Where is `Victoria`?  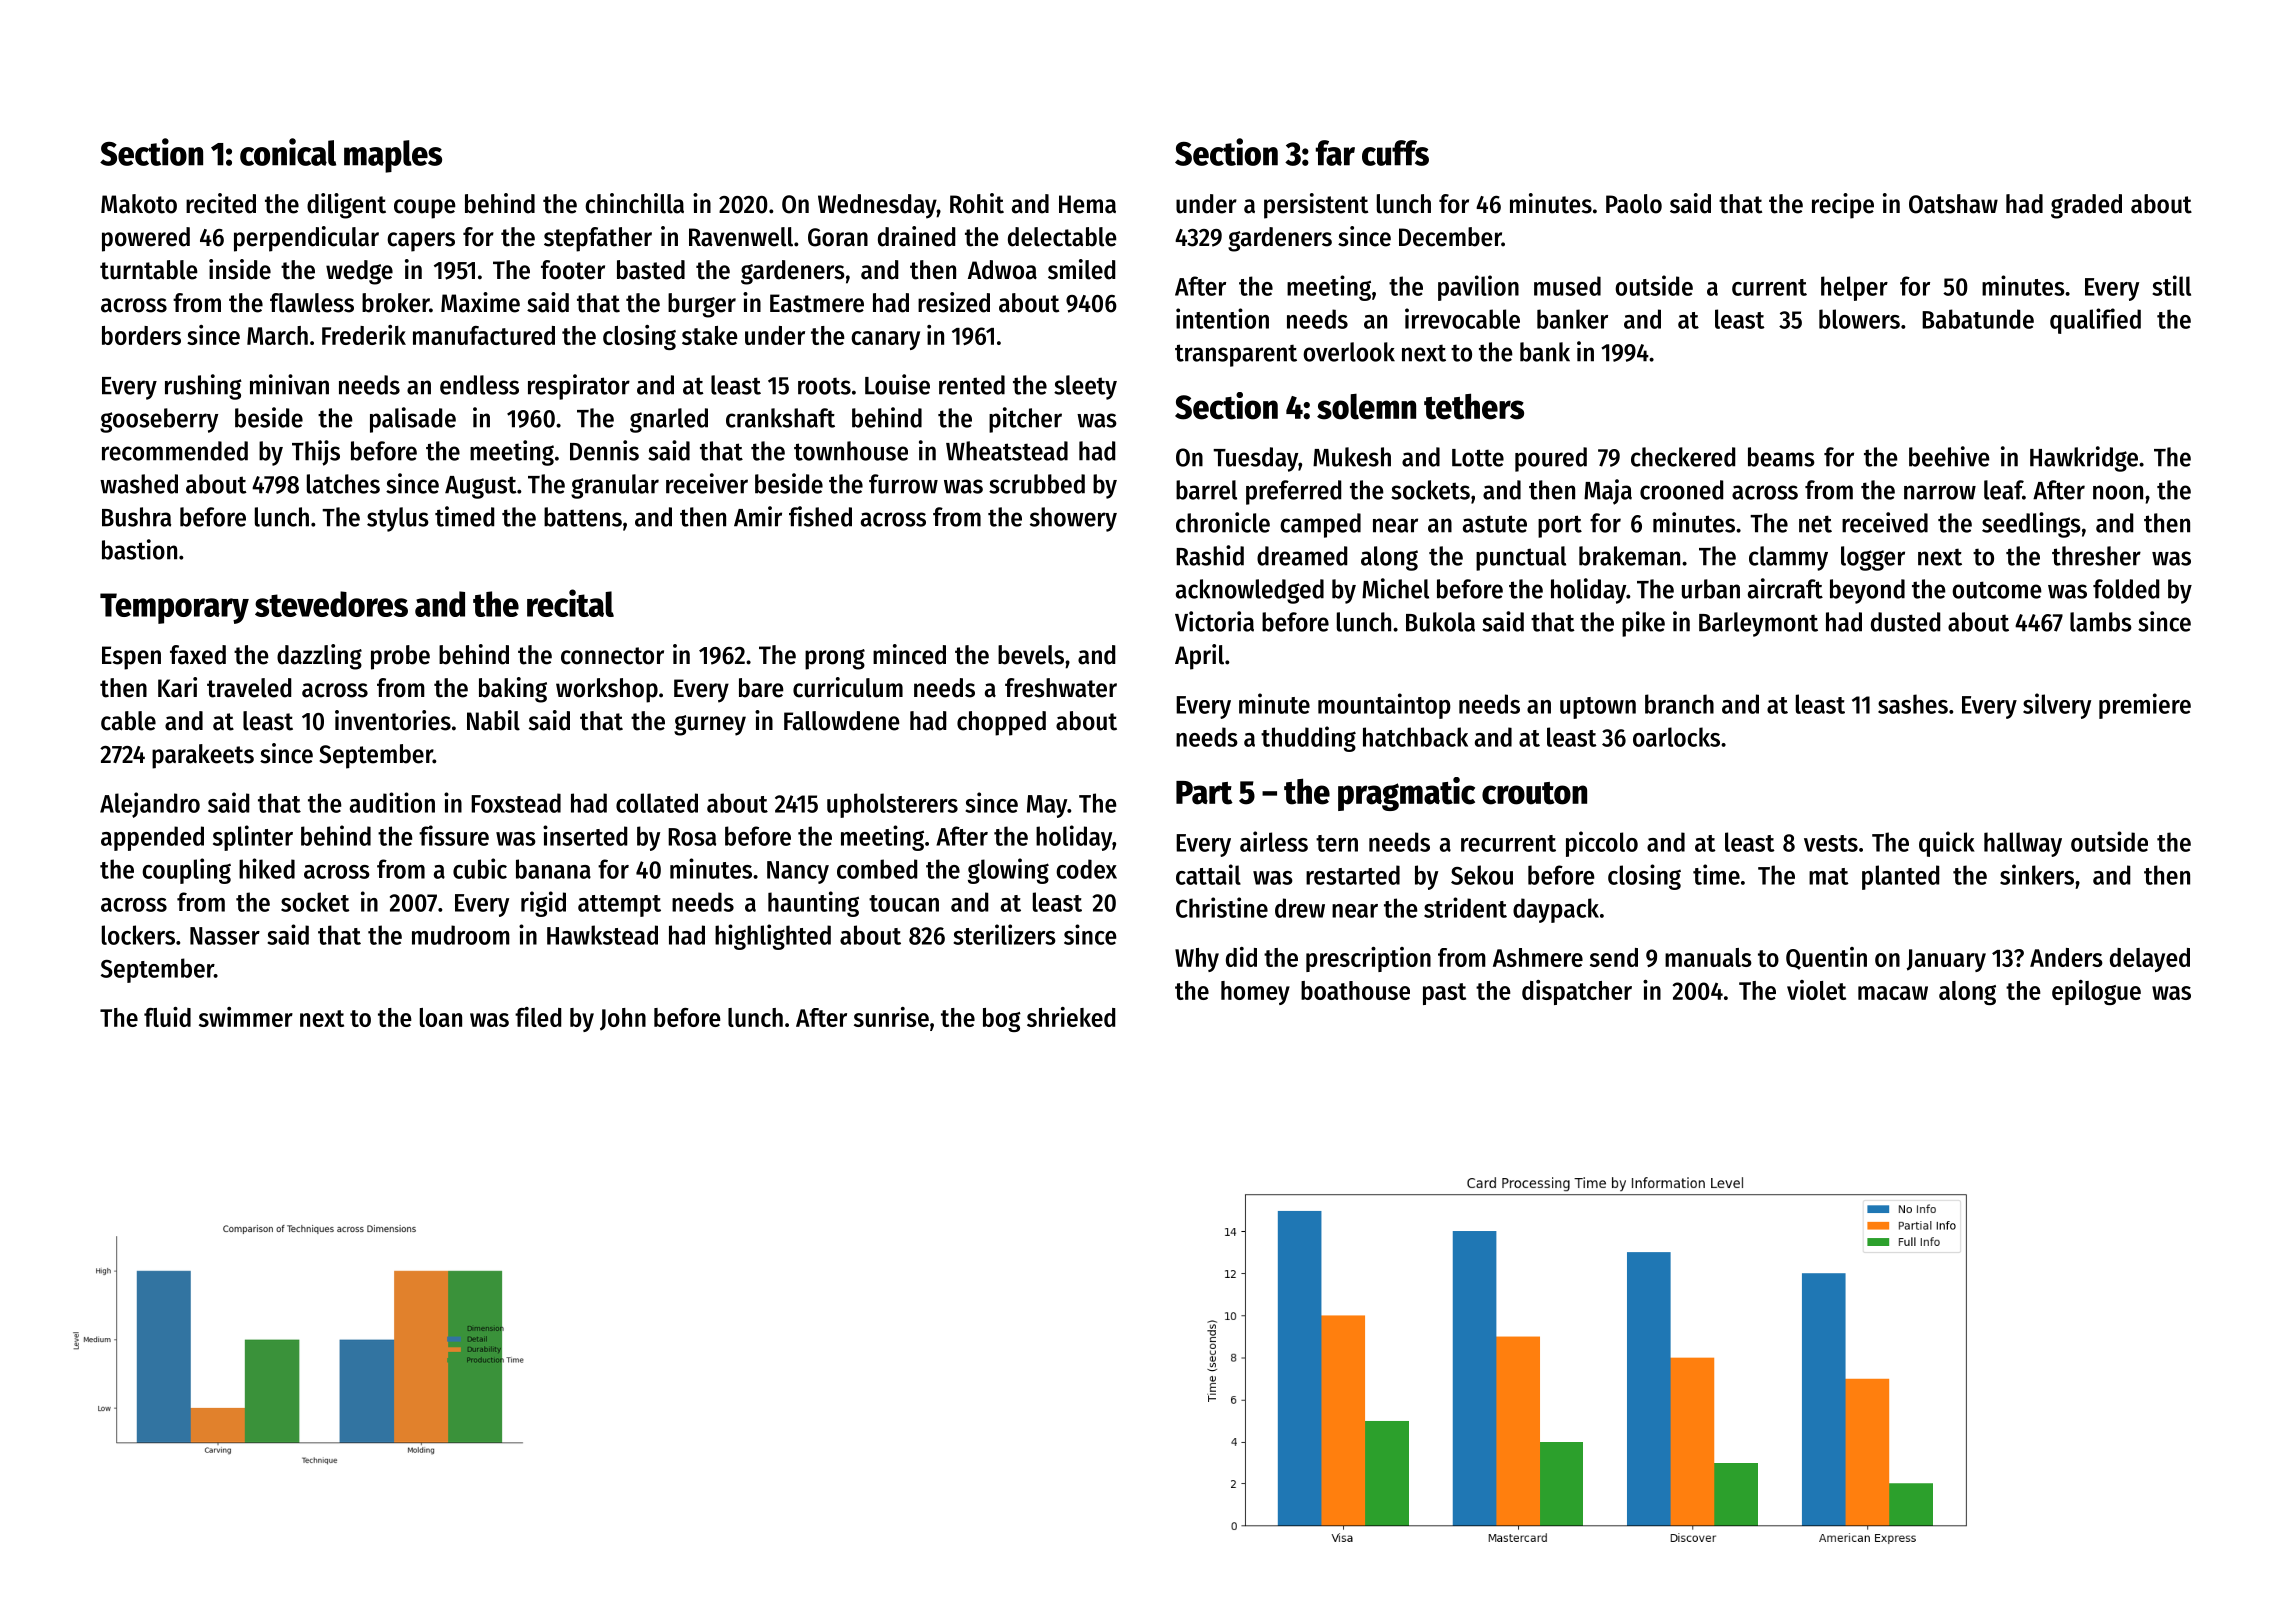 Victoria is located at coordinates (1214, 621).
